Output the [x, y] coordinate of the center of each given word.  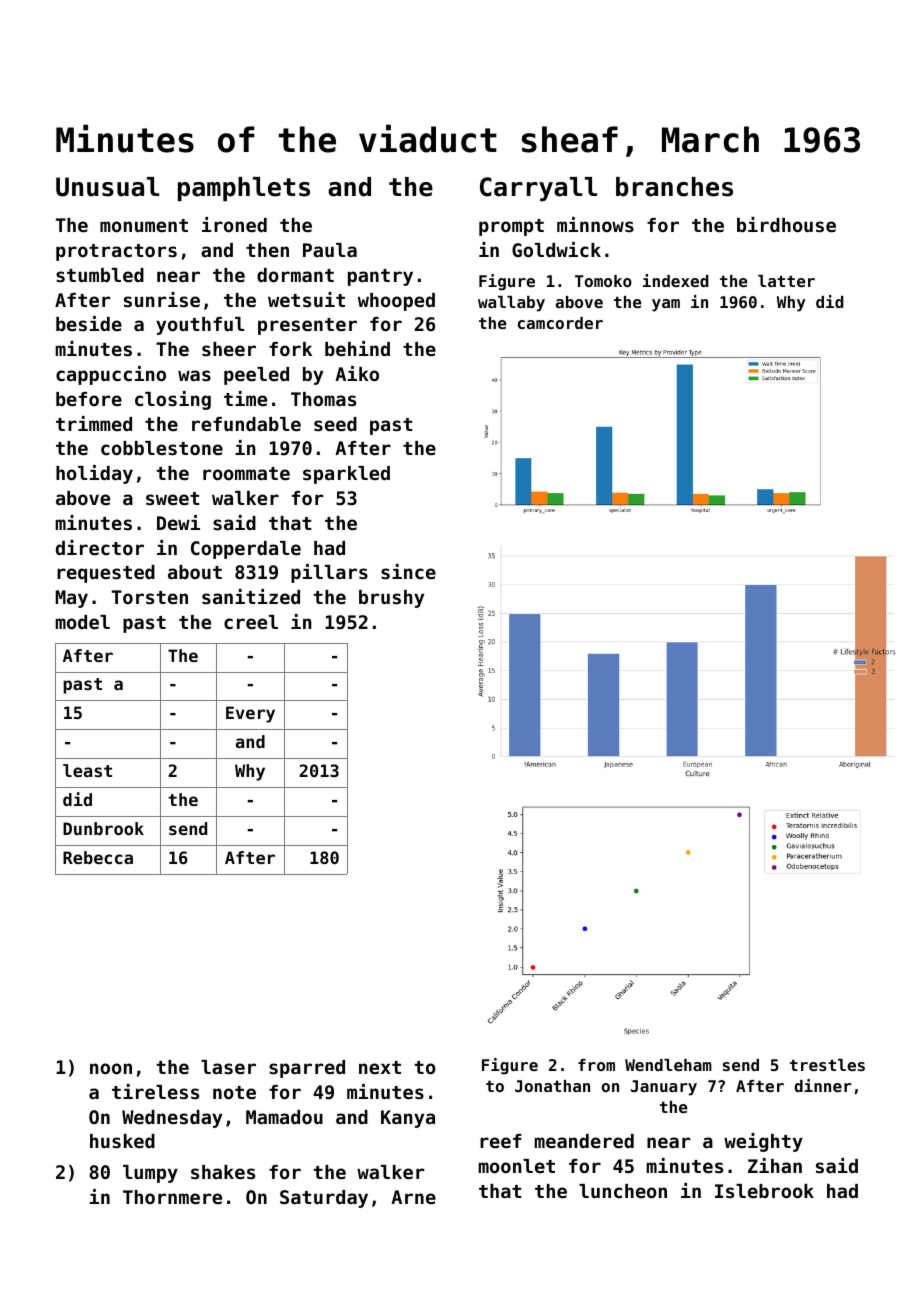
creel [251, 622]
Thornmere [172, 1197]
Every [250, 714]
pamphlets [244, 189]
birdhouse [786, 224]
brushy [391, 599]
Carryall [538, 189]
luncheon [623, 1191]
